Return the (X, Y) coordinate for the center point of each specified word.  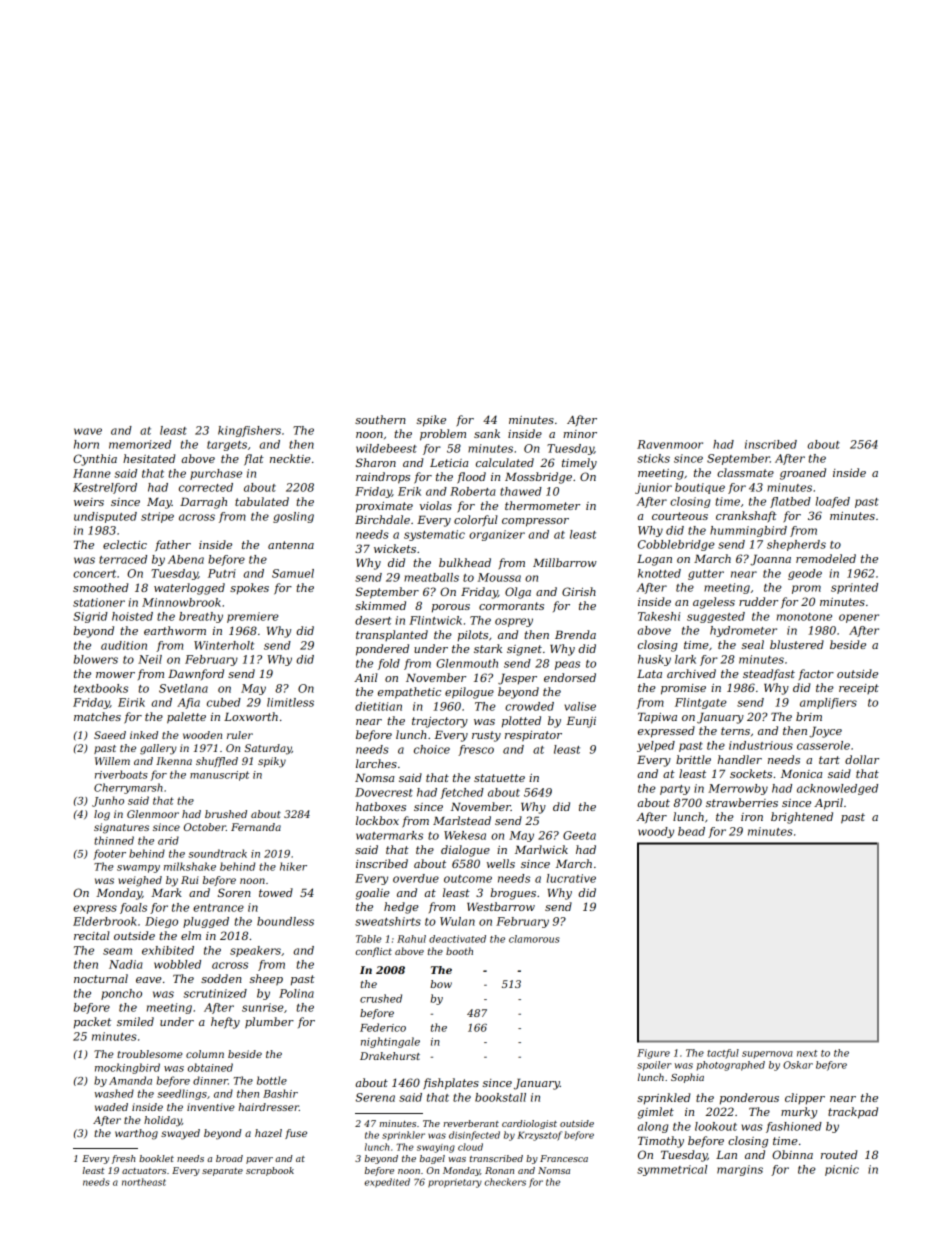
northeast (144, 1182)
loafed (833, 502)
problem (443, 435)
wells (501, 863)
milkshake (190, 866)
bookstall (500, 1097)
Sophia (687, 1078)
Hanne (92, 473)
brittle (693, 759)
